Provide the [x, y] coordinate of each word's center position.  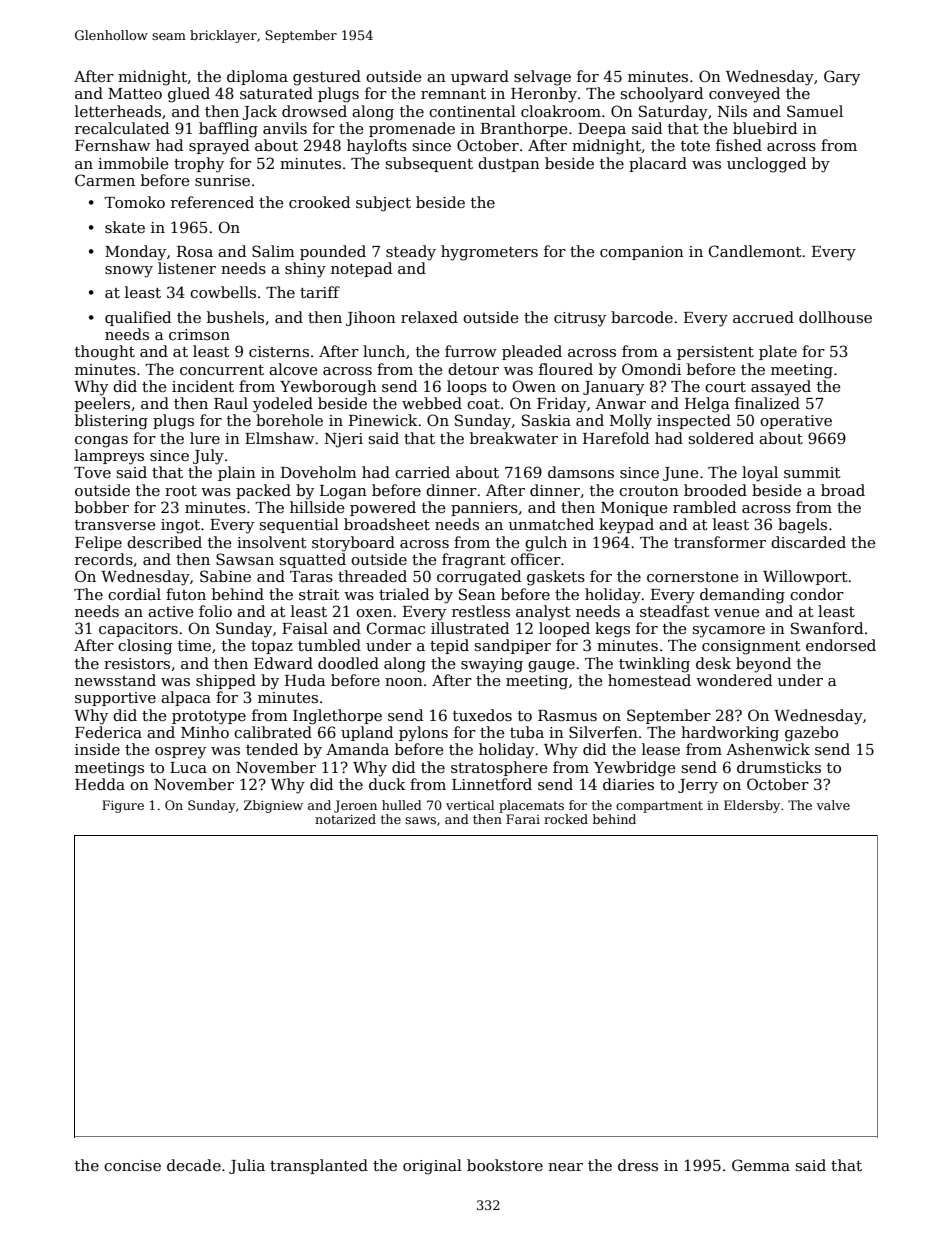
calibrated [273, 732]
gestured [327, 78]
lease [661, 749]
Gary [842, 78]
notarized [345, 819]
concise [132, 1165]
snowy [129, 272]
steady [411, 253]
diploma [257, 77]
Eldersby [752, 806]
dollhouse [835, 317]
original [432, 1167]
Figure [123, 806]
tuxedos [482, 715]
